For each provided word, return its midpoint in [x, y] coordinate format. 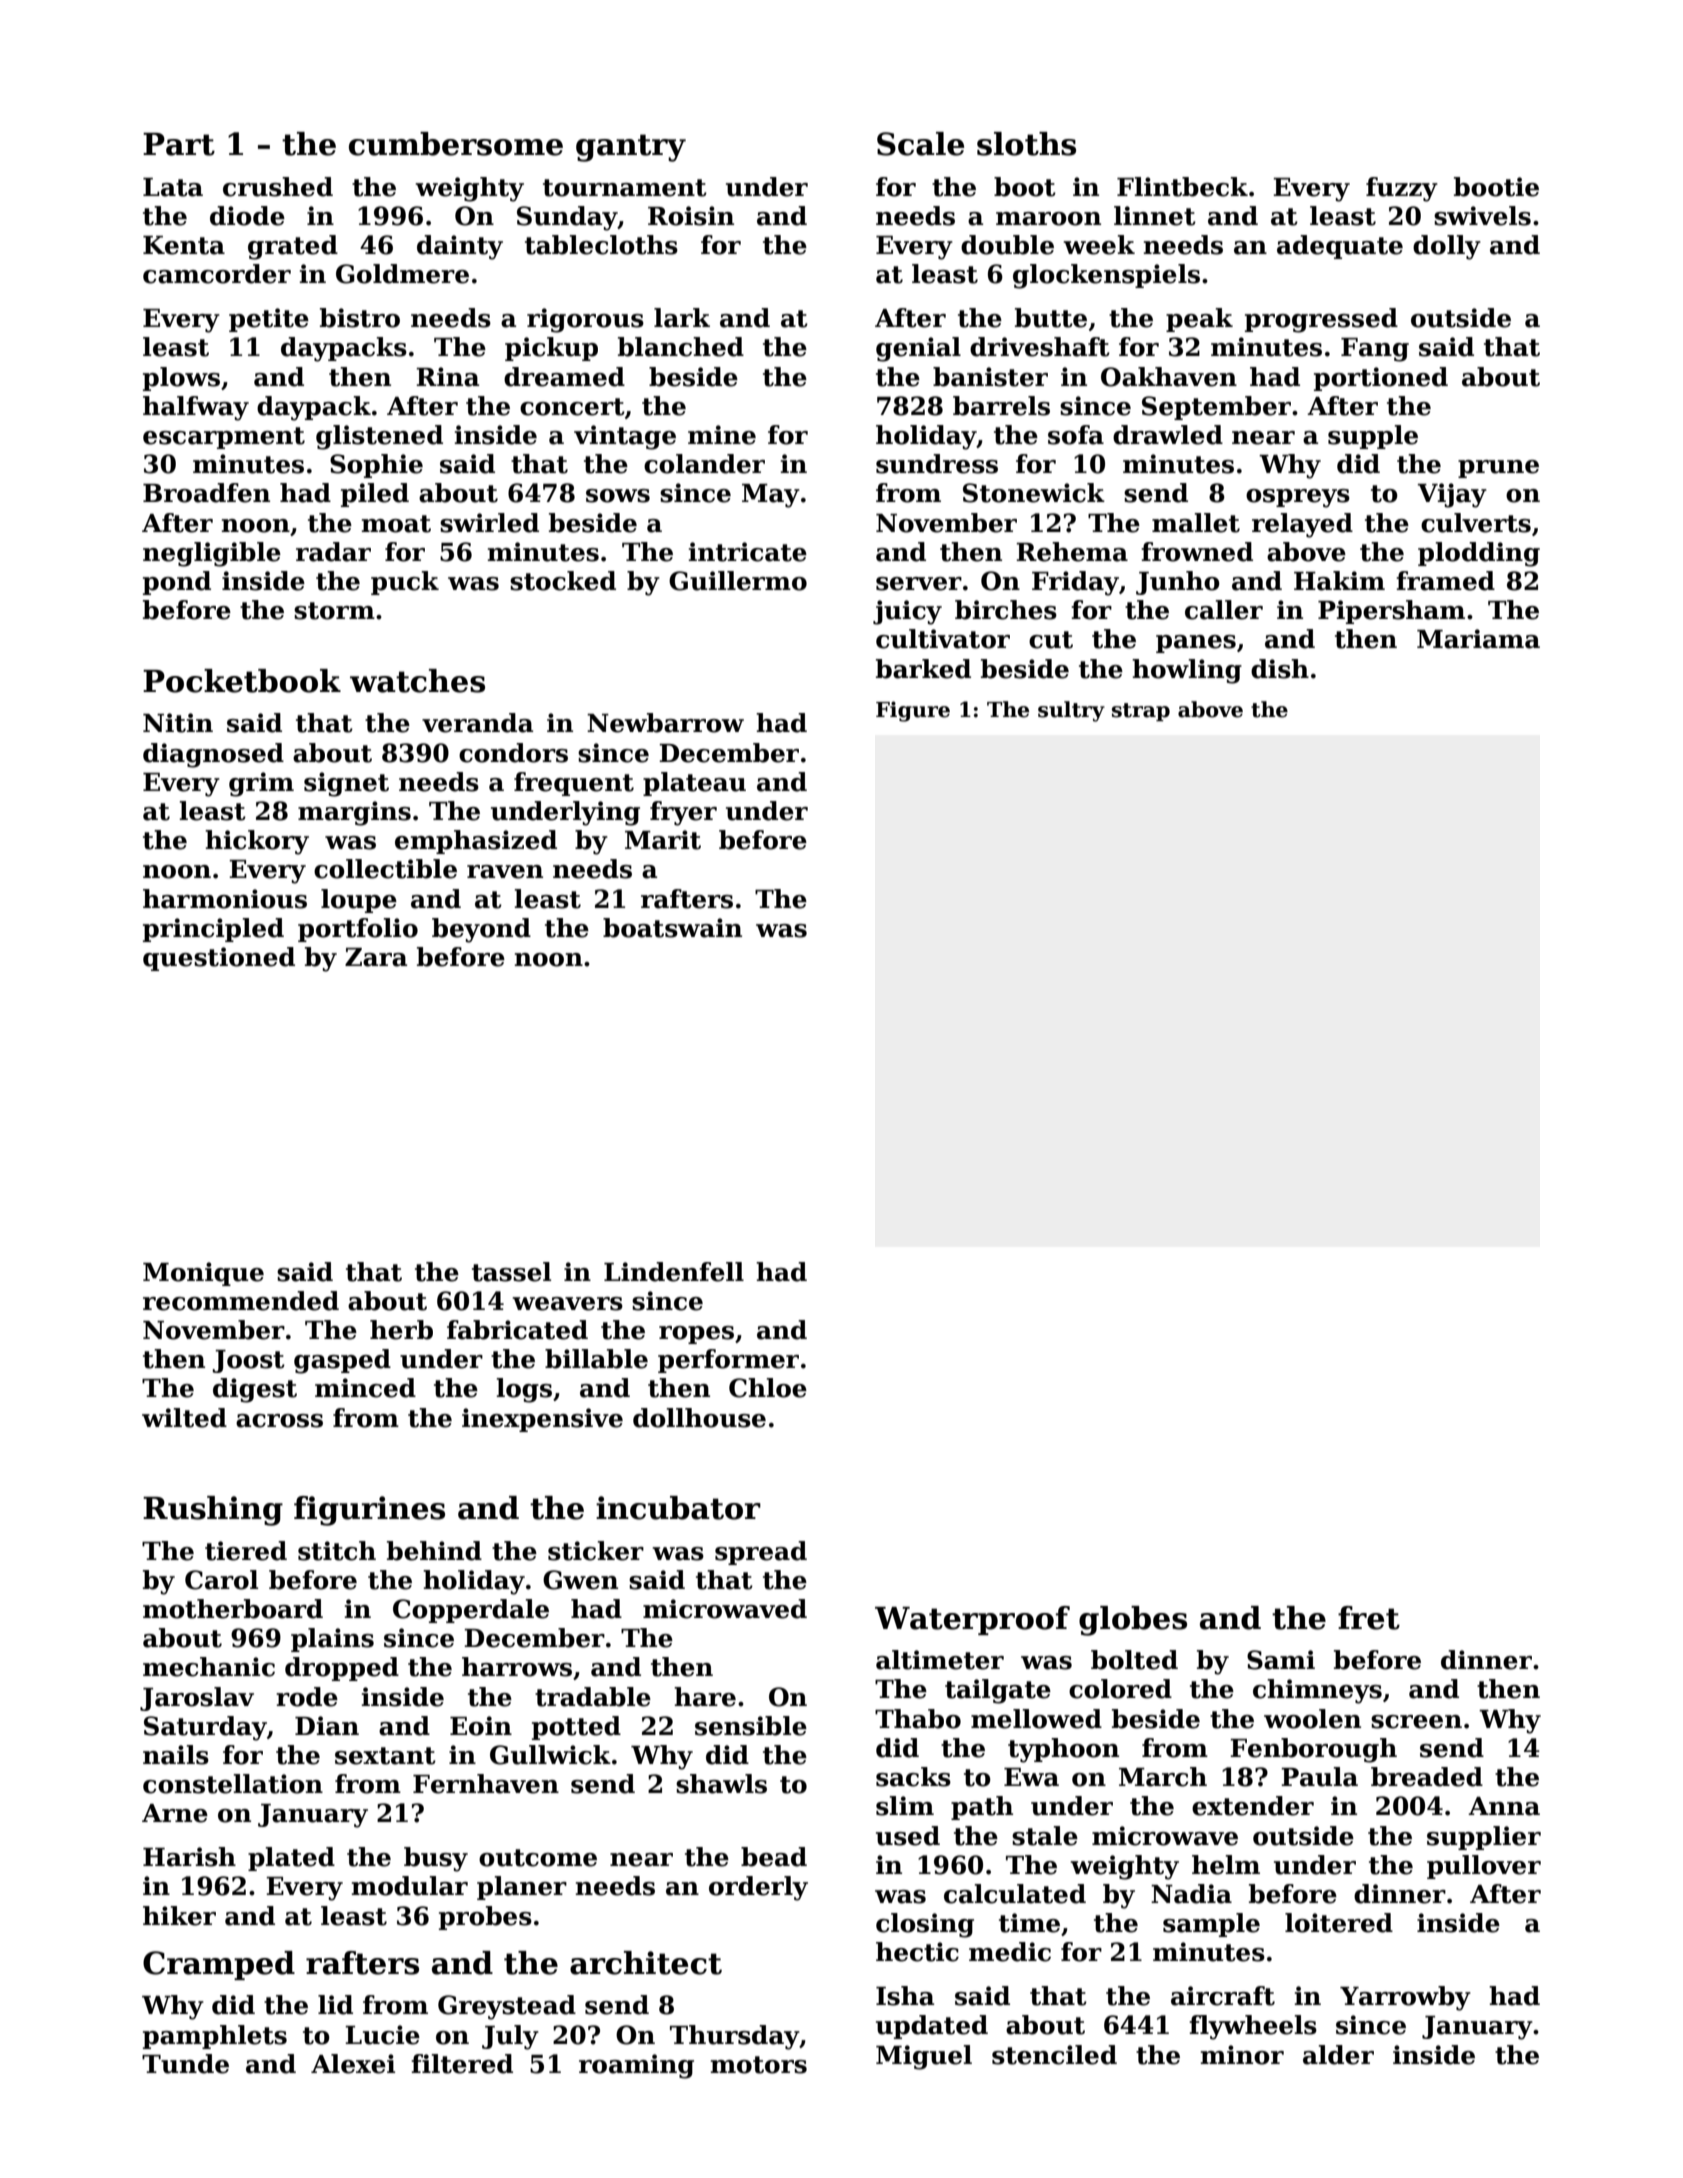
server [919, 584]
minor [1242, 2055]
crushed [278, 187]
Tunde [185, 2064]
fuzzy [1402, 189]
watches [417, 681]
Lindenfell [674, 1272]
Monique [203, 1274]
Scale [920, 144]
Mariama [1478, 639]
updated [932, 2027]
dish [1280, 669]
